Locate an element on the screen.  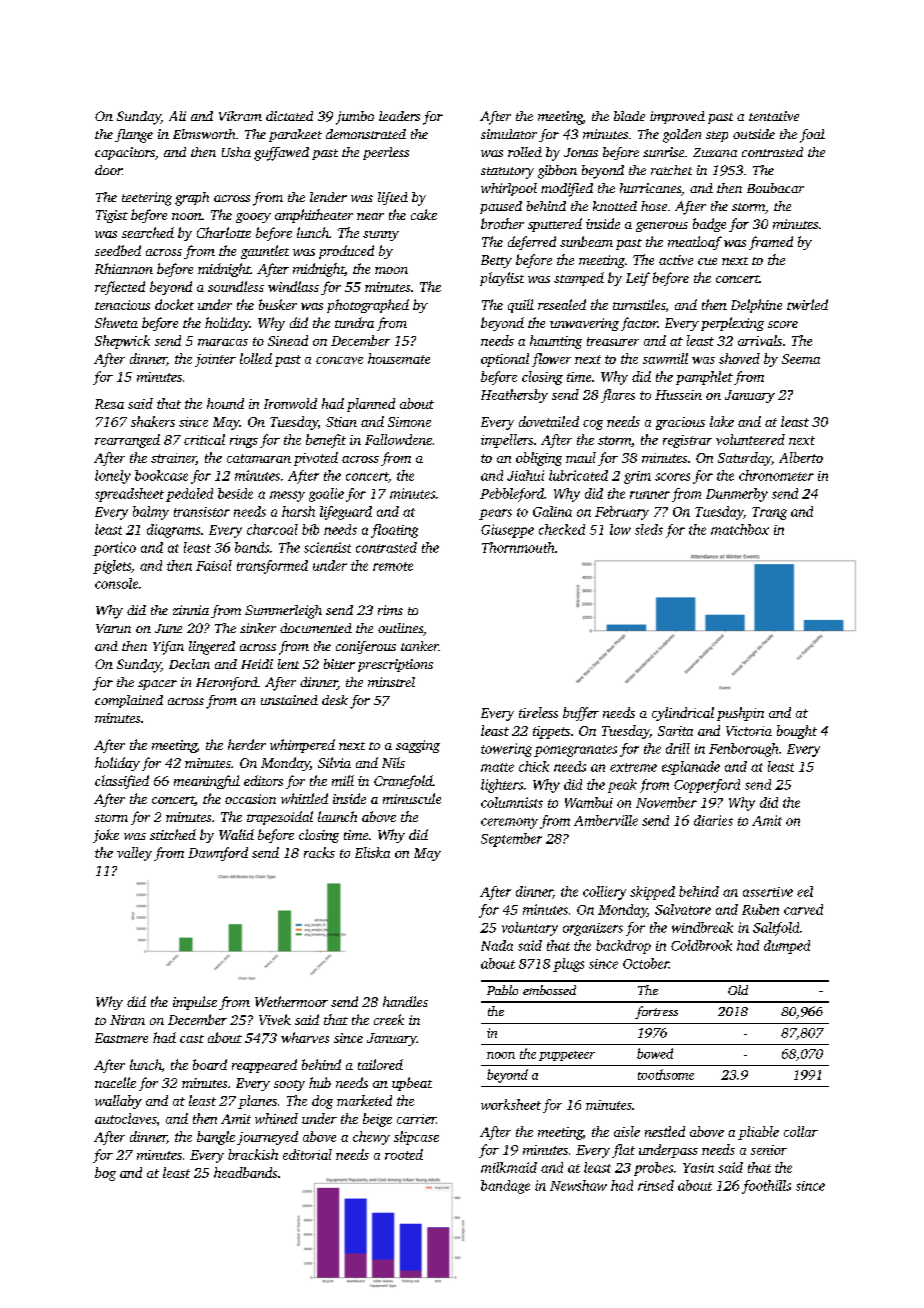
editorial is located at coordinates (307, 1154).
